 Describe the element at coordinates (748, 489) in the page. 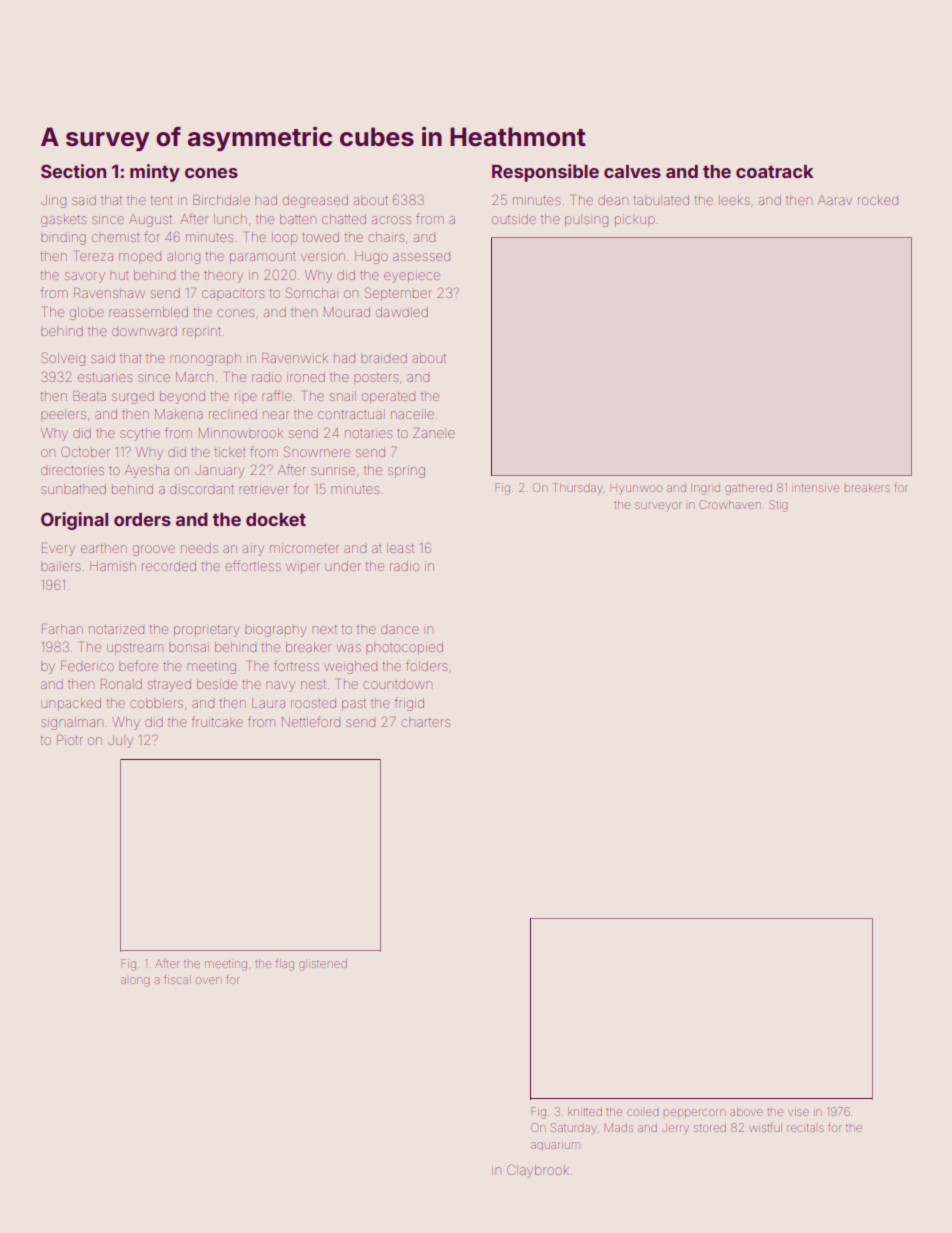

I see `gathered` at that location.
